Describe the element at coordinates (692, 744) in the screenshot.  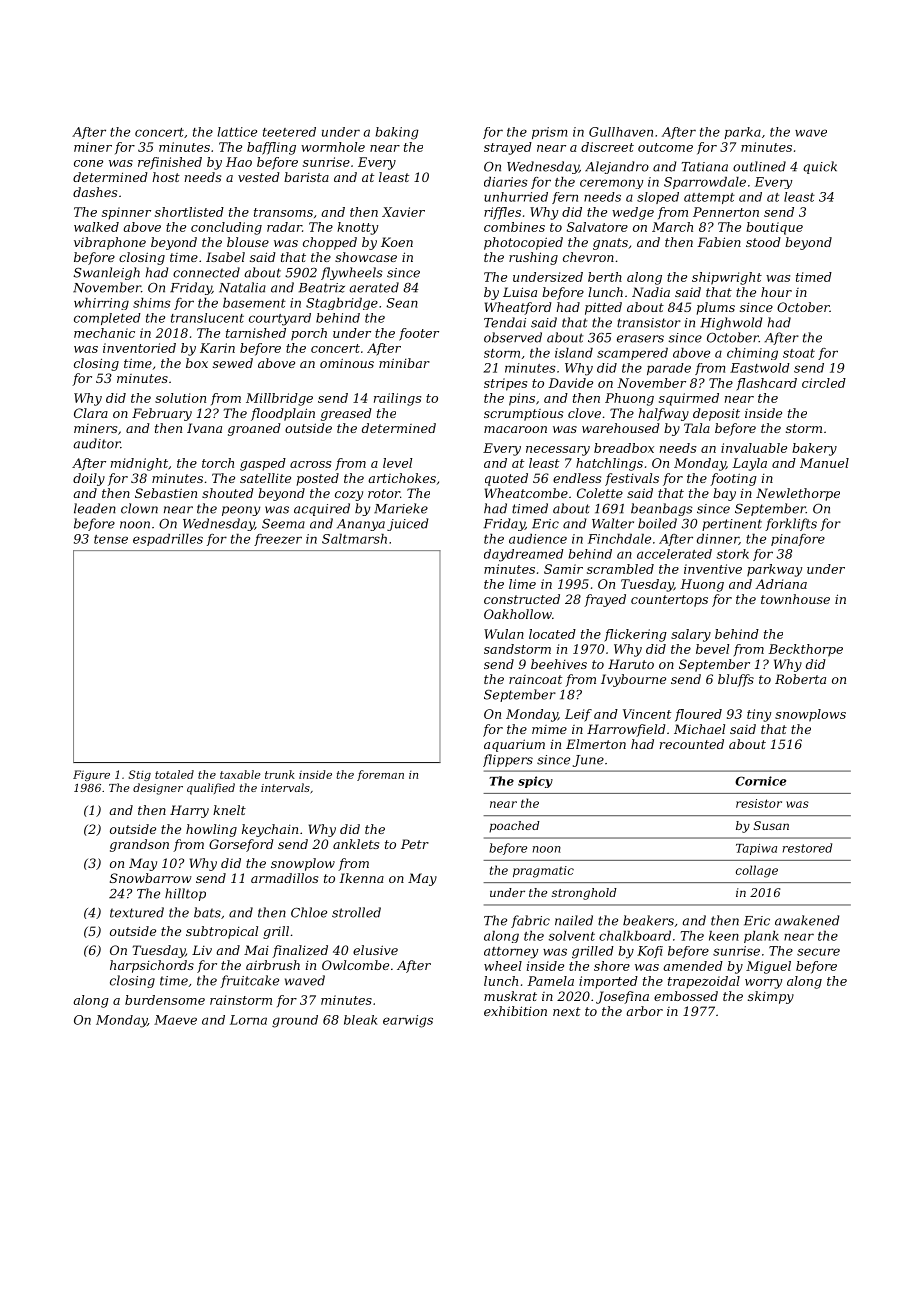
I see `recounted` at that location.
